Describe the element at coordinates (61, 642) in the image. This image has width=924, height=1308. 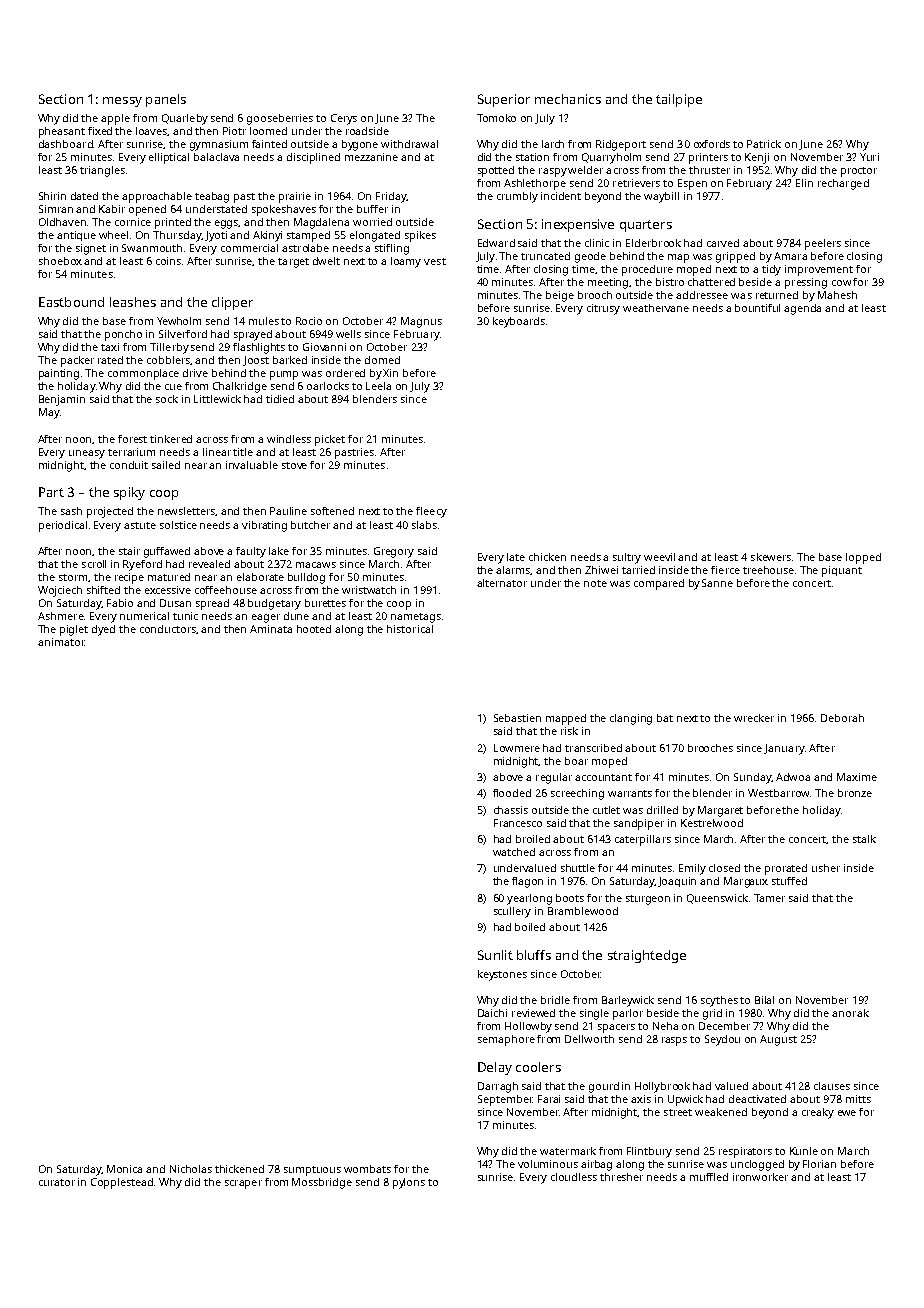
I see `animator` at that location.
